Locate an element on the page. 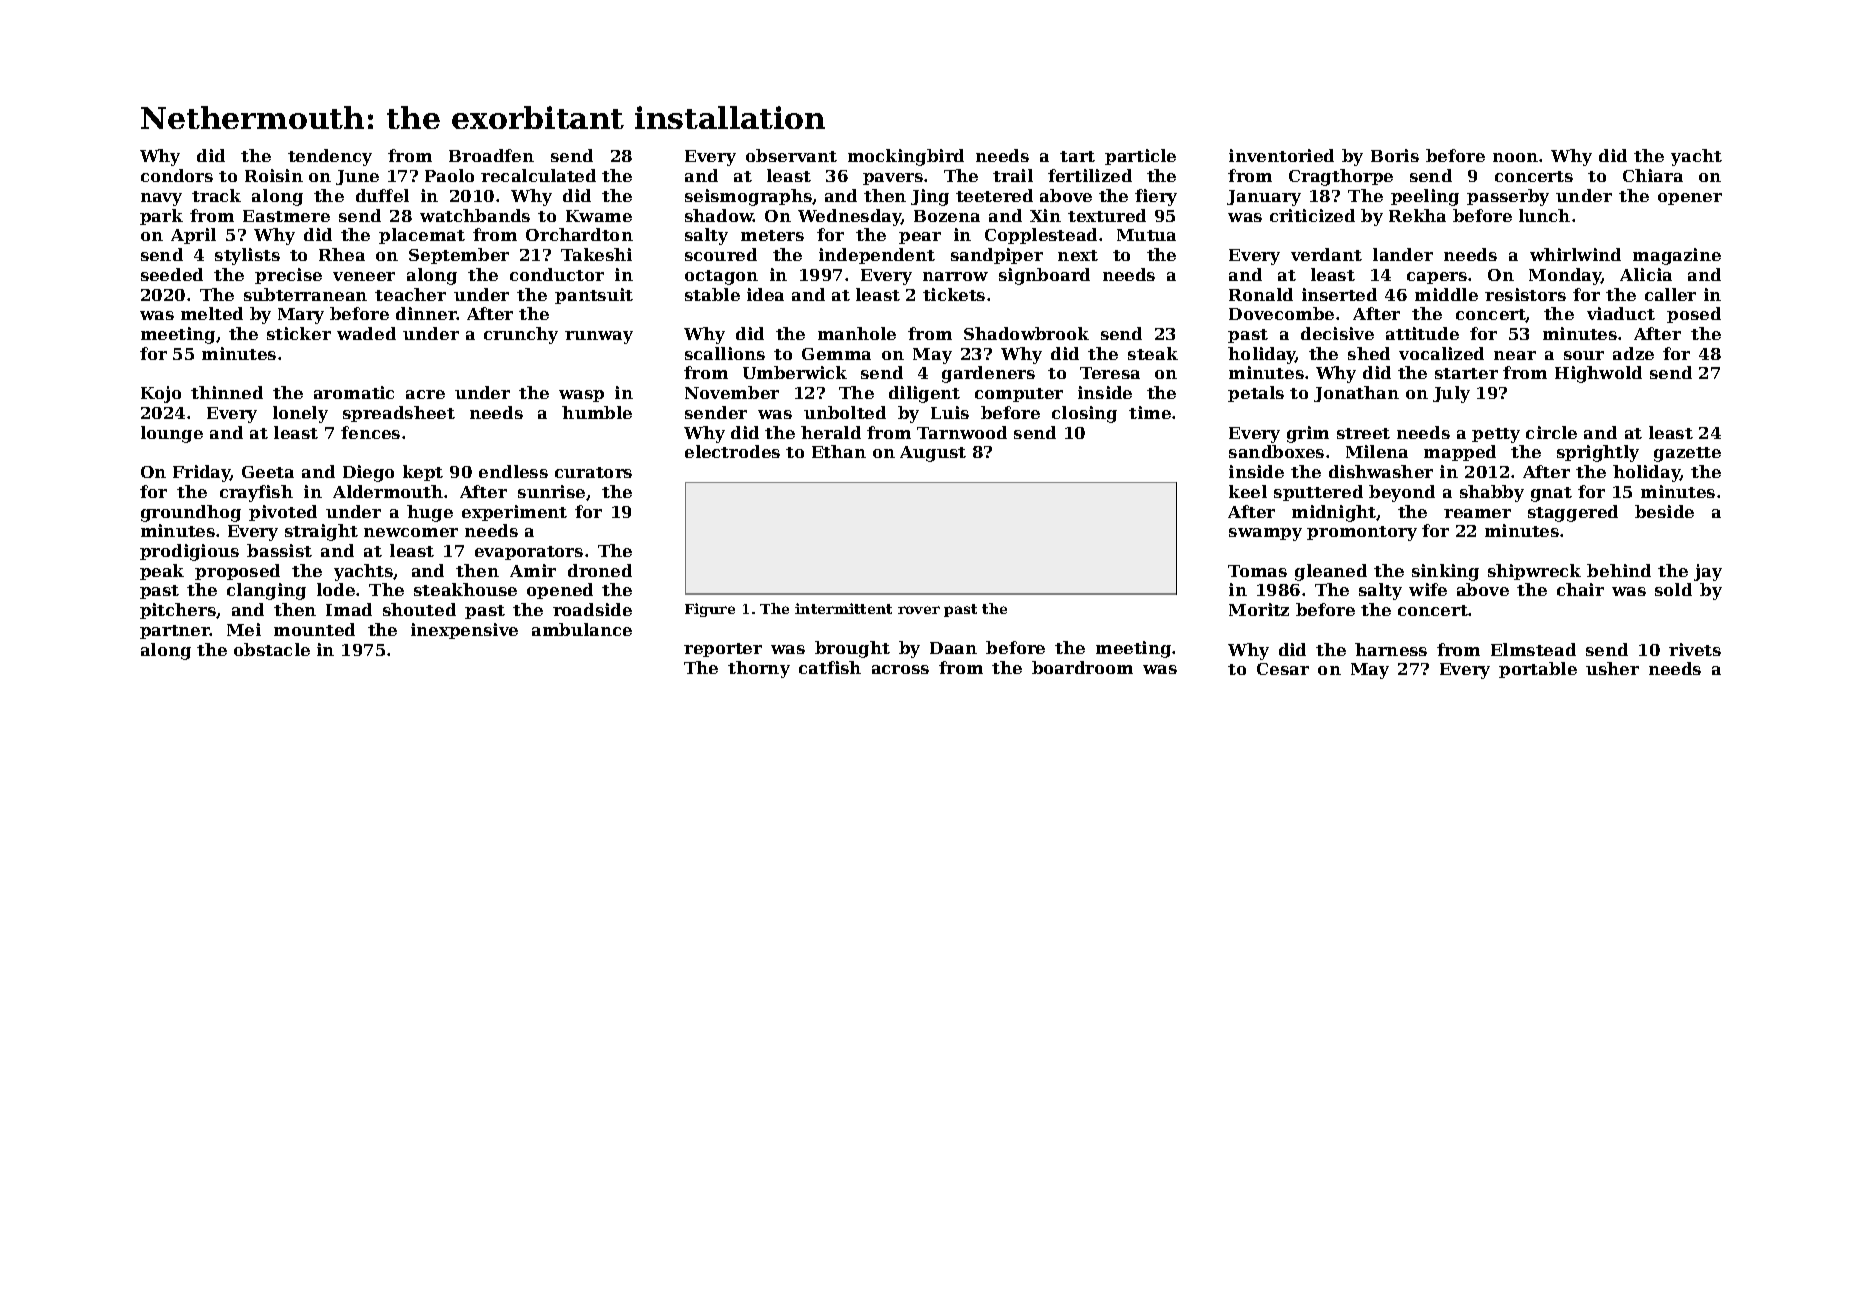 The width and height of the image is (1862, 1316). manhole is located at coordinates (857, 333).
